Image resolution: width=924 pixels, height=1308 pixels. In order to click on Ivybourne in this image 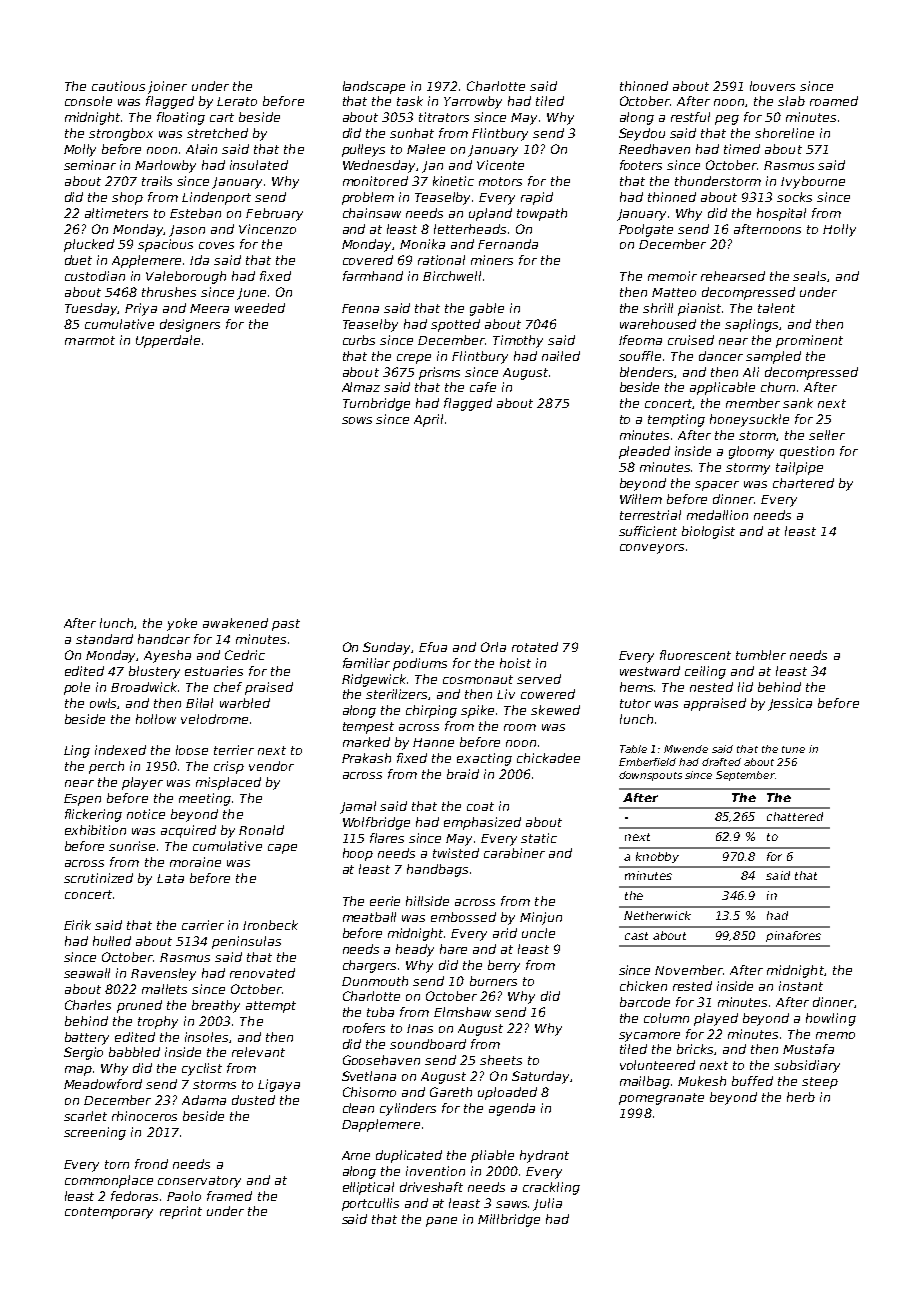, I will do `click(813, 182)`.
